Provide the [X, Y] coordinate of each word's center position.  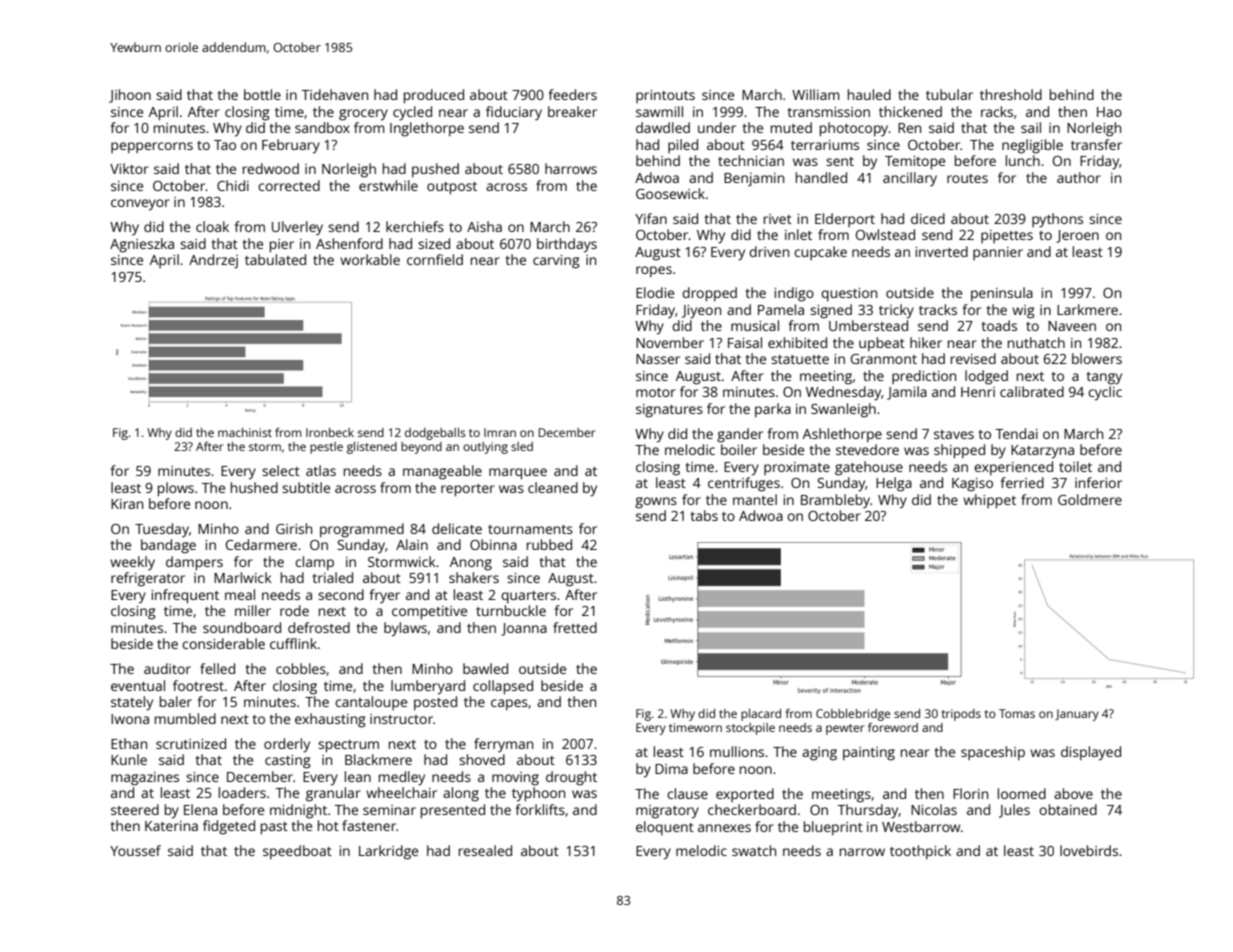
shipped [959, 451]
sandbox [322, 127]
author [1079, 177]
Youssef [135, 850]
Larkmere [1087, 309]
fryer [384, 596]
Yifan [651, 218]
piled [683, 146]
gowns [656, 503]
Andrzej [213, 261]
